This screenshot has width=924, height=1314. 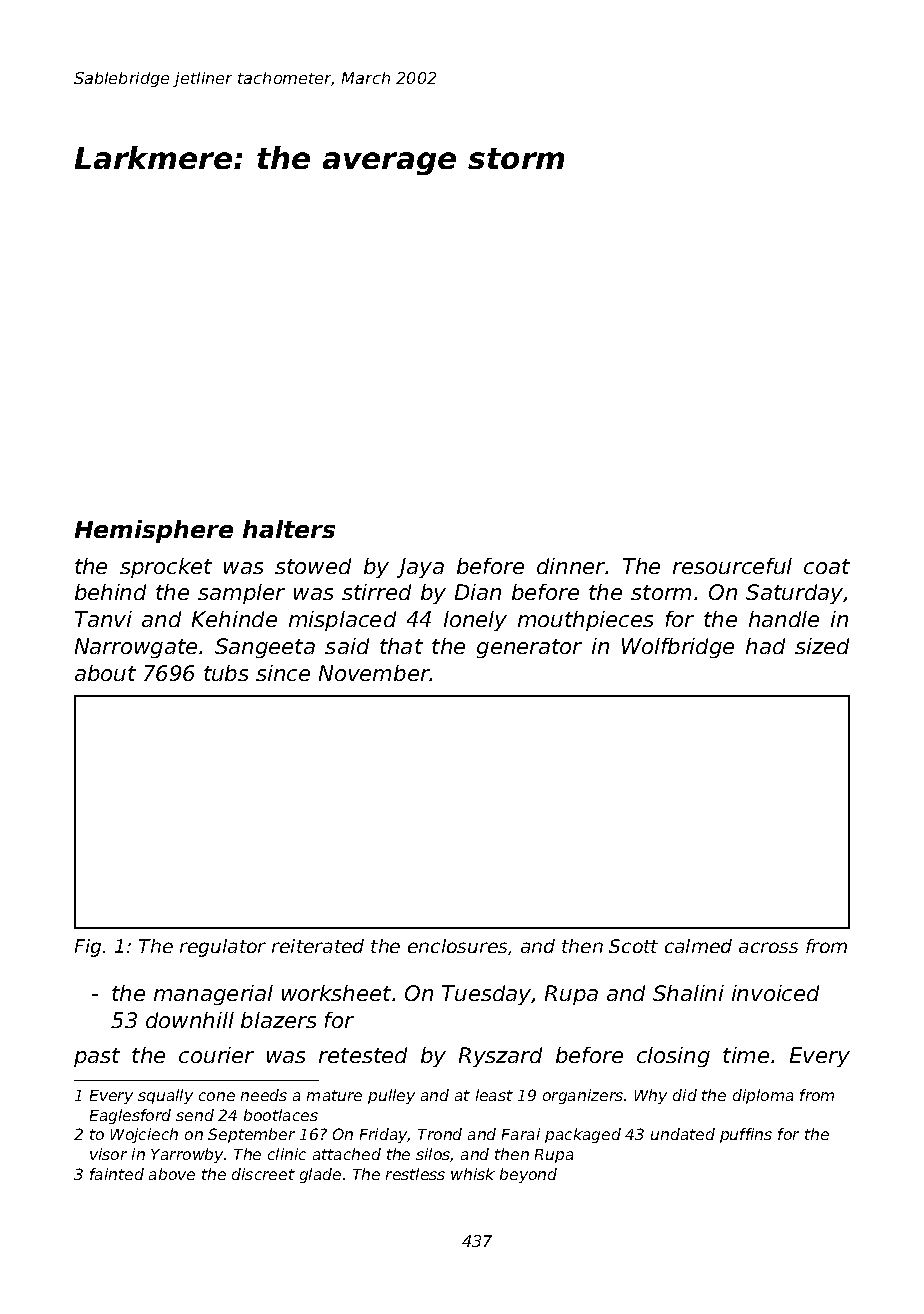 I want to click on November, so click(x=374, y=673).
